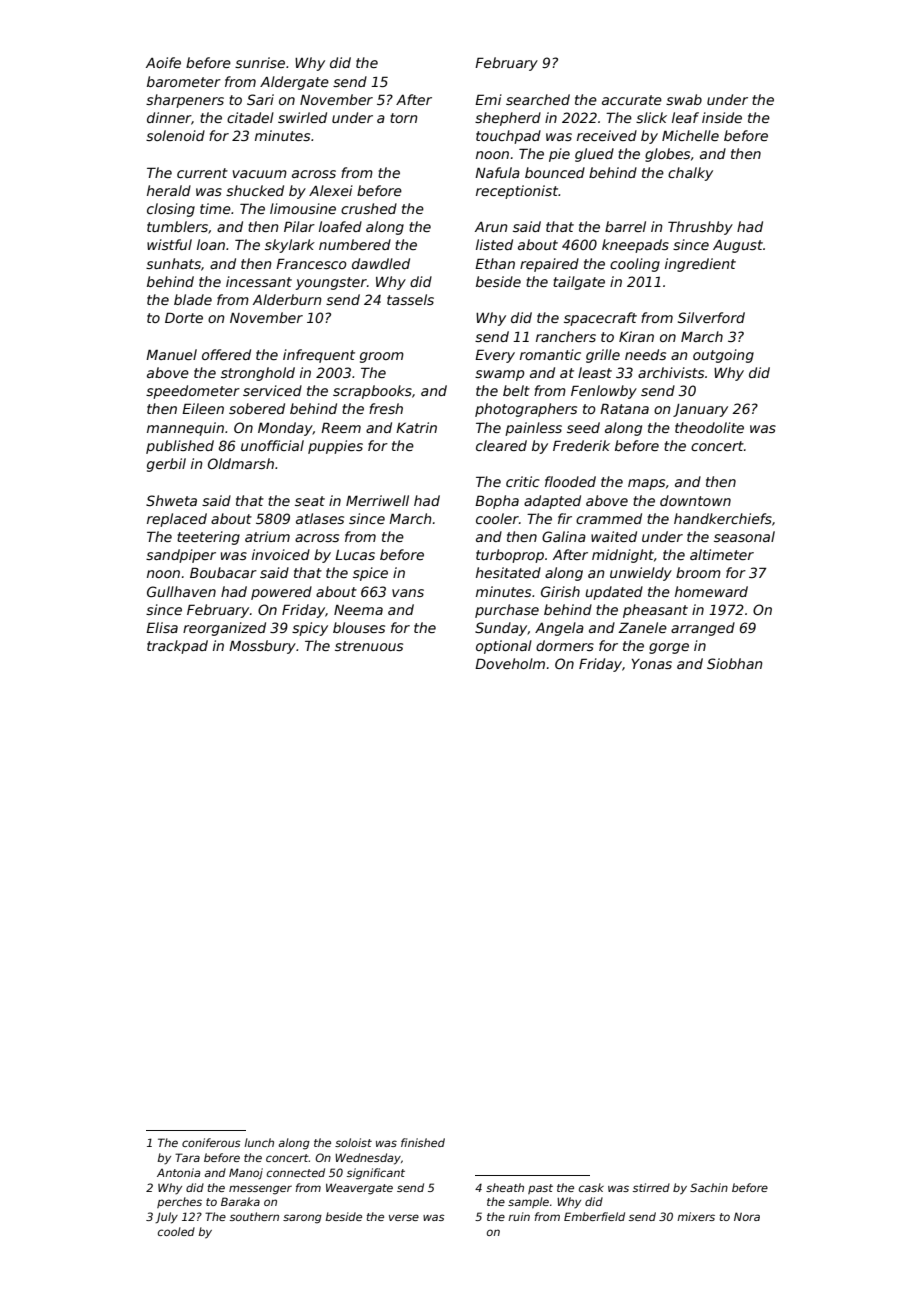 The height and width of the screenshot is (1314, 924). Describe the element at coordinates (408, 593) in the screenshot. I see `vans` at that location.
